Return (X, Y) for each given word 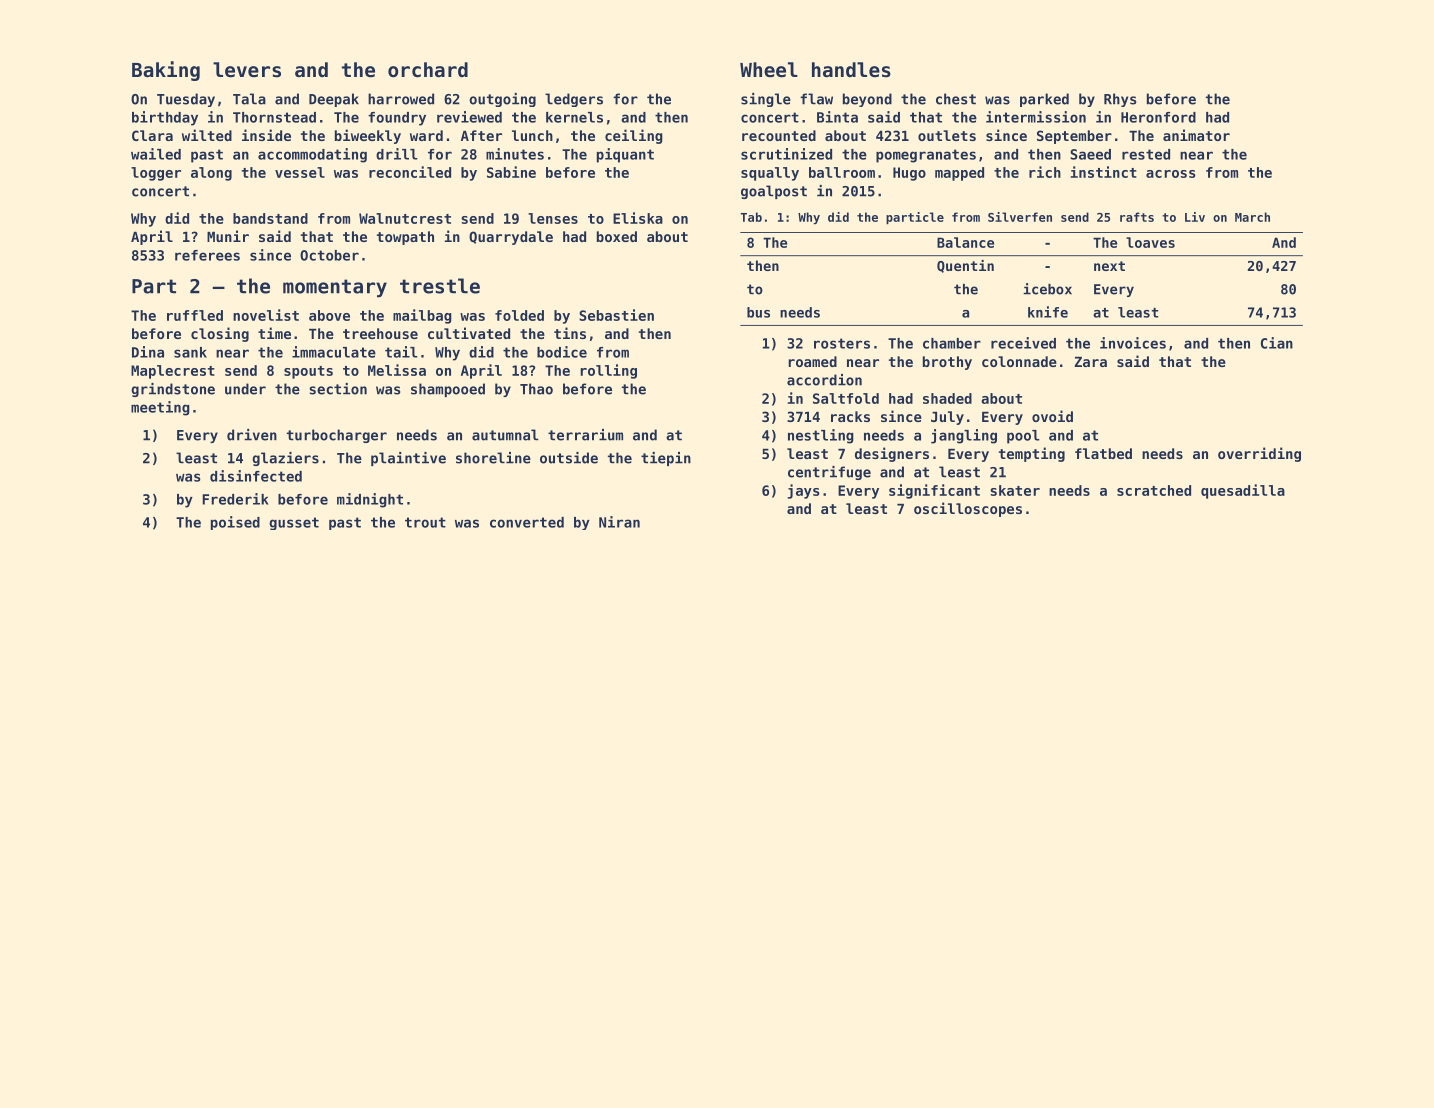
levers (247, 70)
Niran (619, 522)
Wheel (769, 70)
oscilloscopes (968, 509)
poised (235, 523)
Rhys (1120, 100)
